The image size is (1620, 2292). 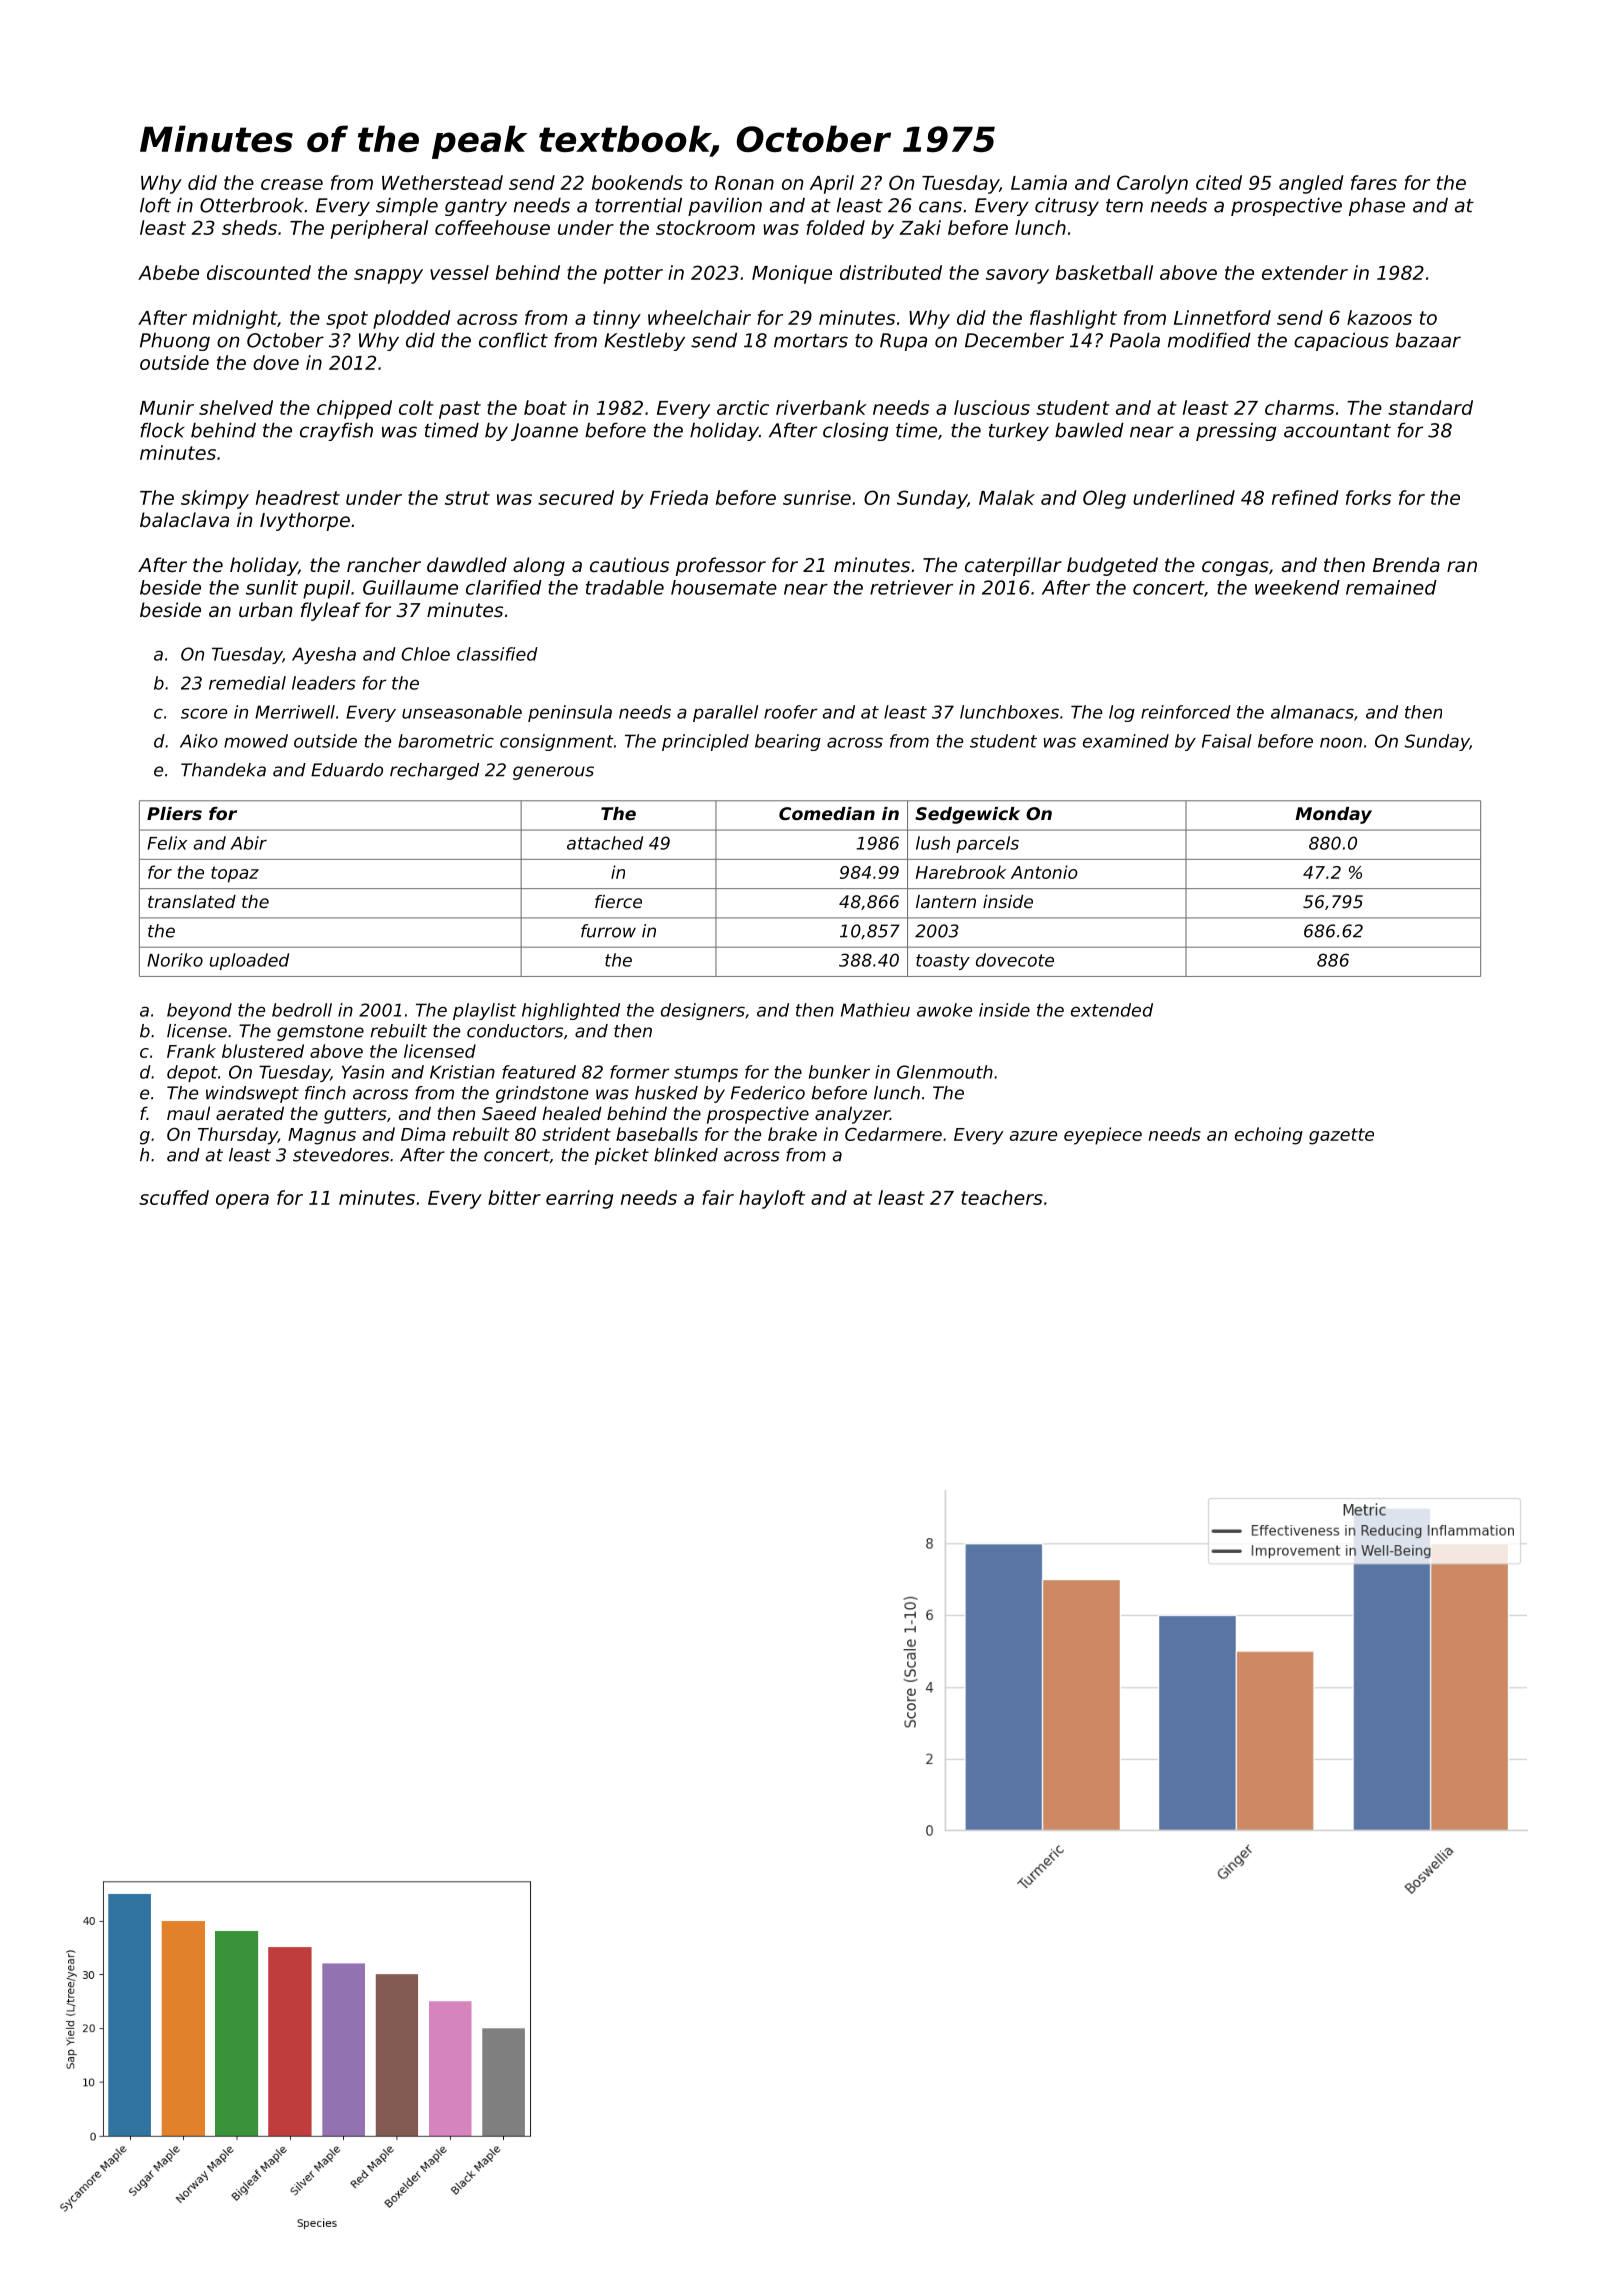 What do you see at coordinates (1374, 182) in the screenshot?
I see `fares` at bounding box center [1374, 182].
